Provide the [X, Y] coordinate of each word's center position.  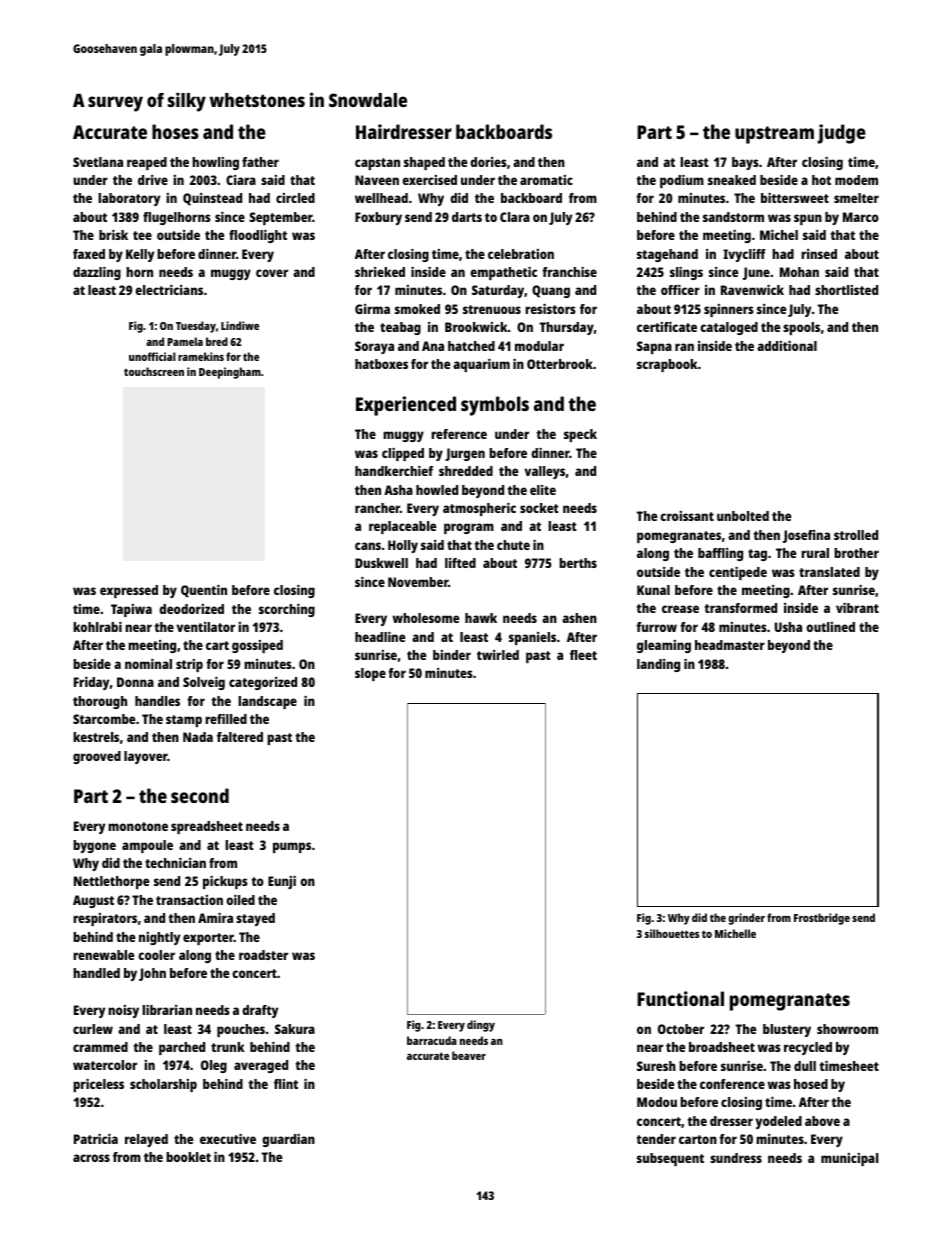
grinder [746, 919]
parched [182, 1048]
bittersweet [795, 198]
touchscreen [154, 371]
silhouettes [672, 933]
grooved [97, 757]
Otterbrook [560, 364]
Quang [551, 291]
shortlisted [846, 290]
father [260, 162]
